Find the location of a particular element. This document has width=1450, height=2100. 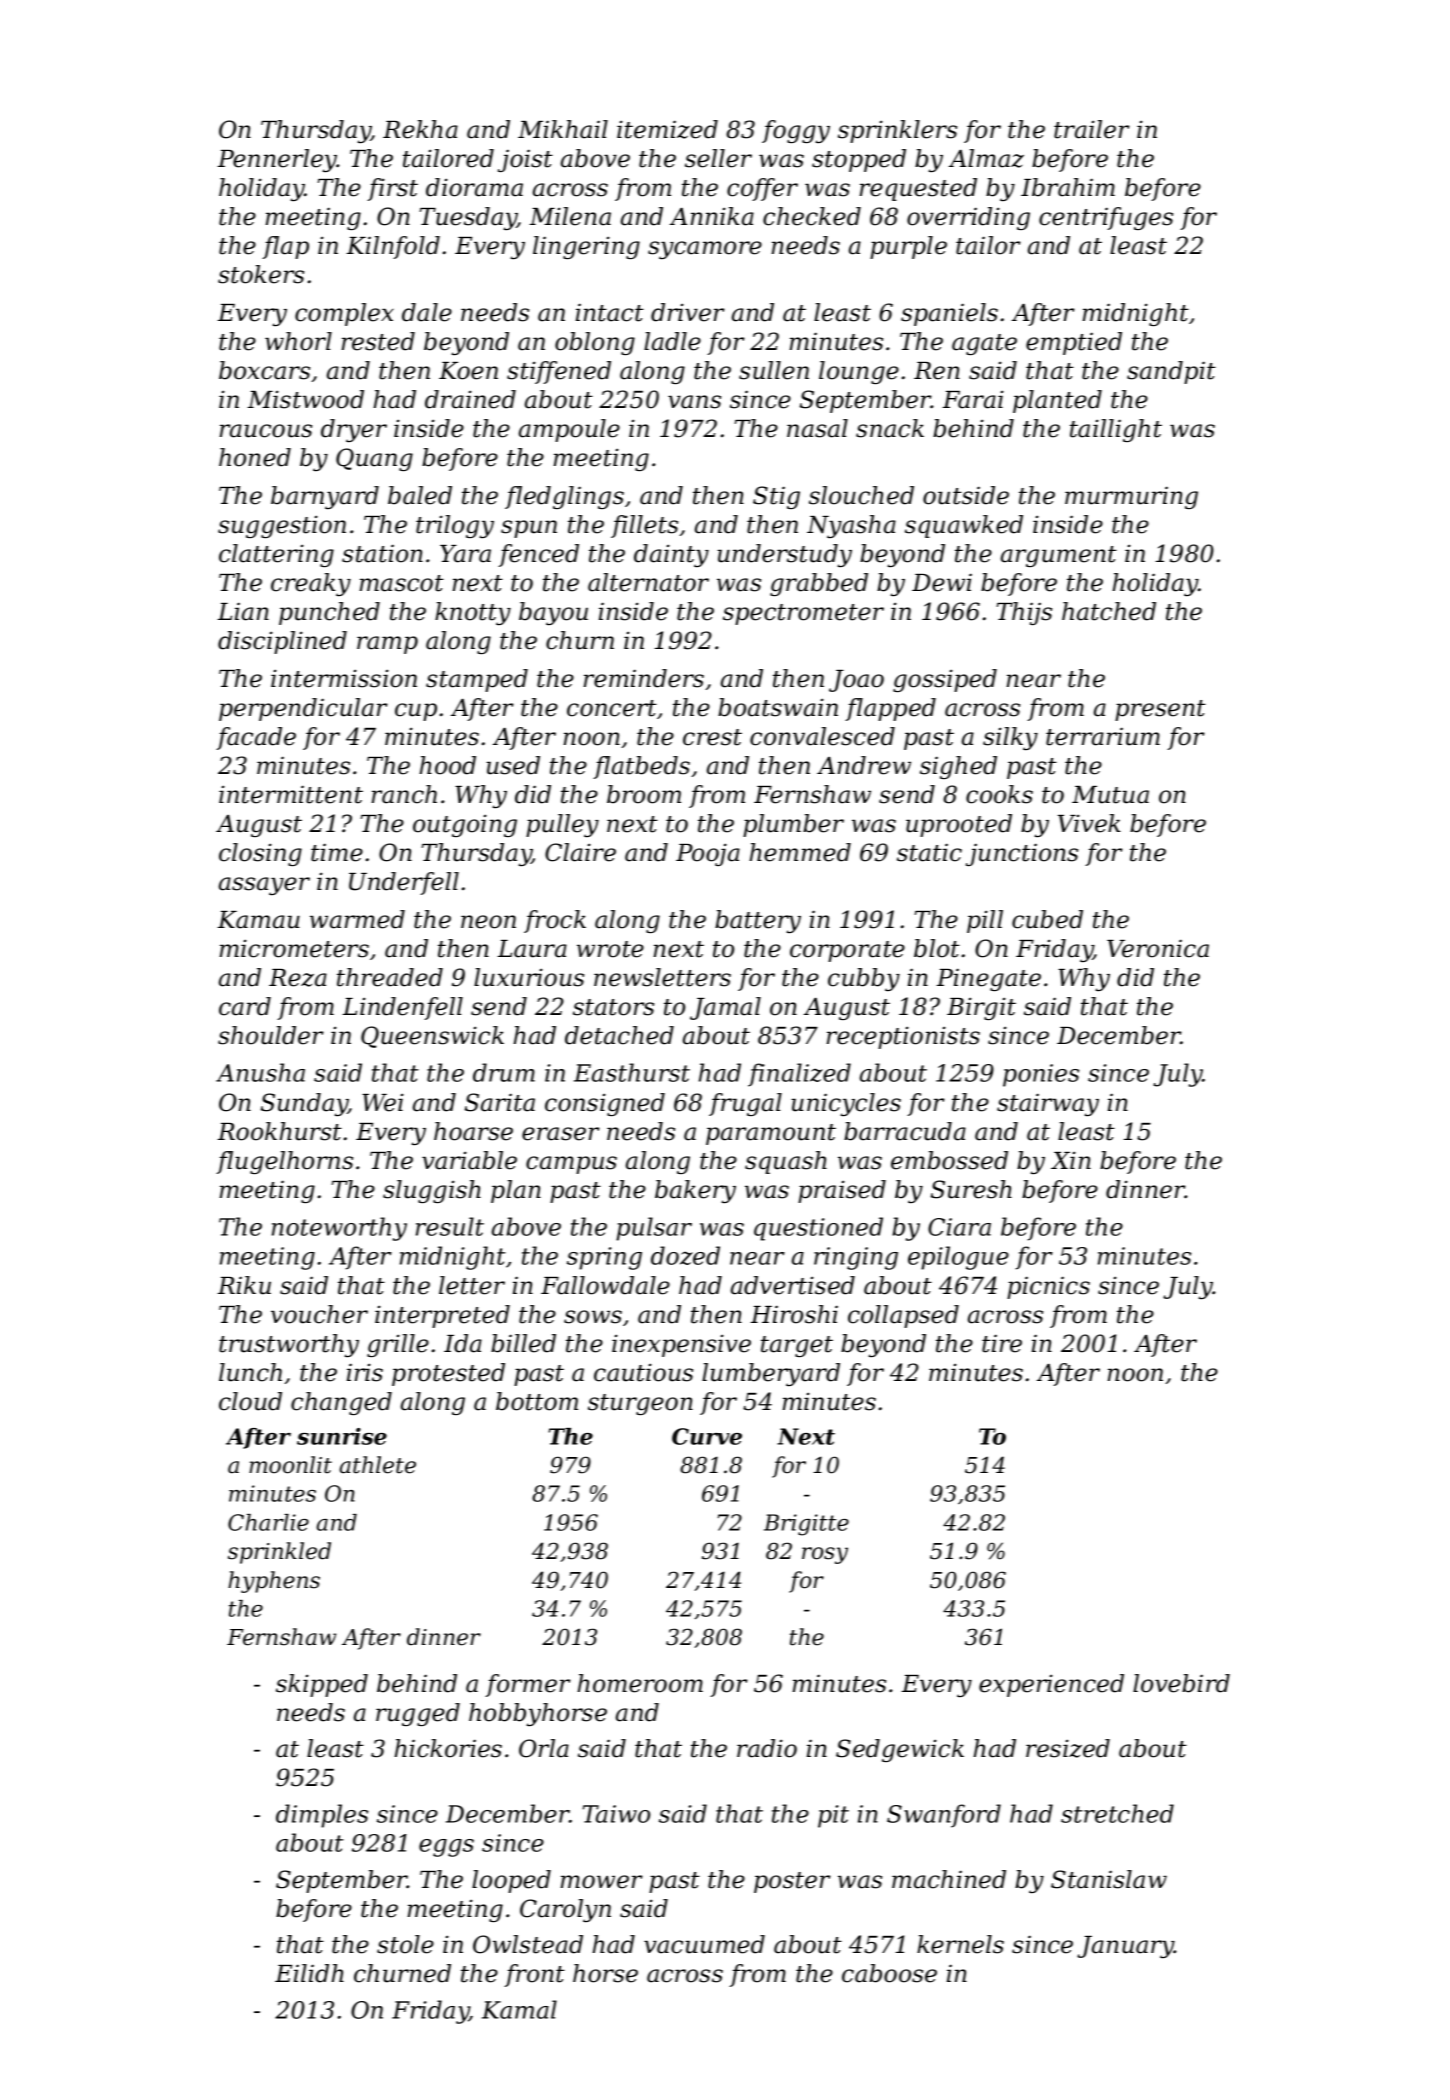

tire is located at coordinates (1002, 1343).
